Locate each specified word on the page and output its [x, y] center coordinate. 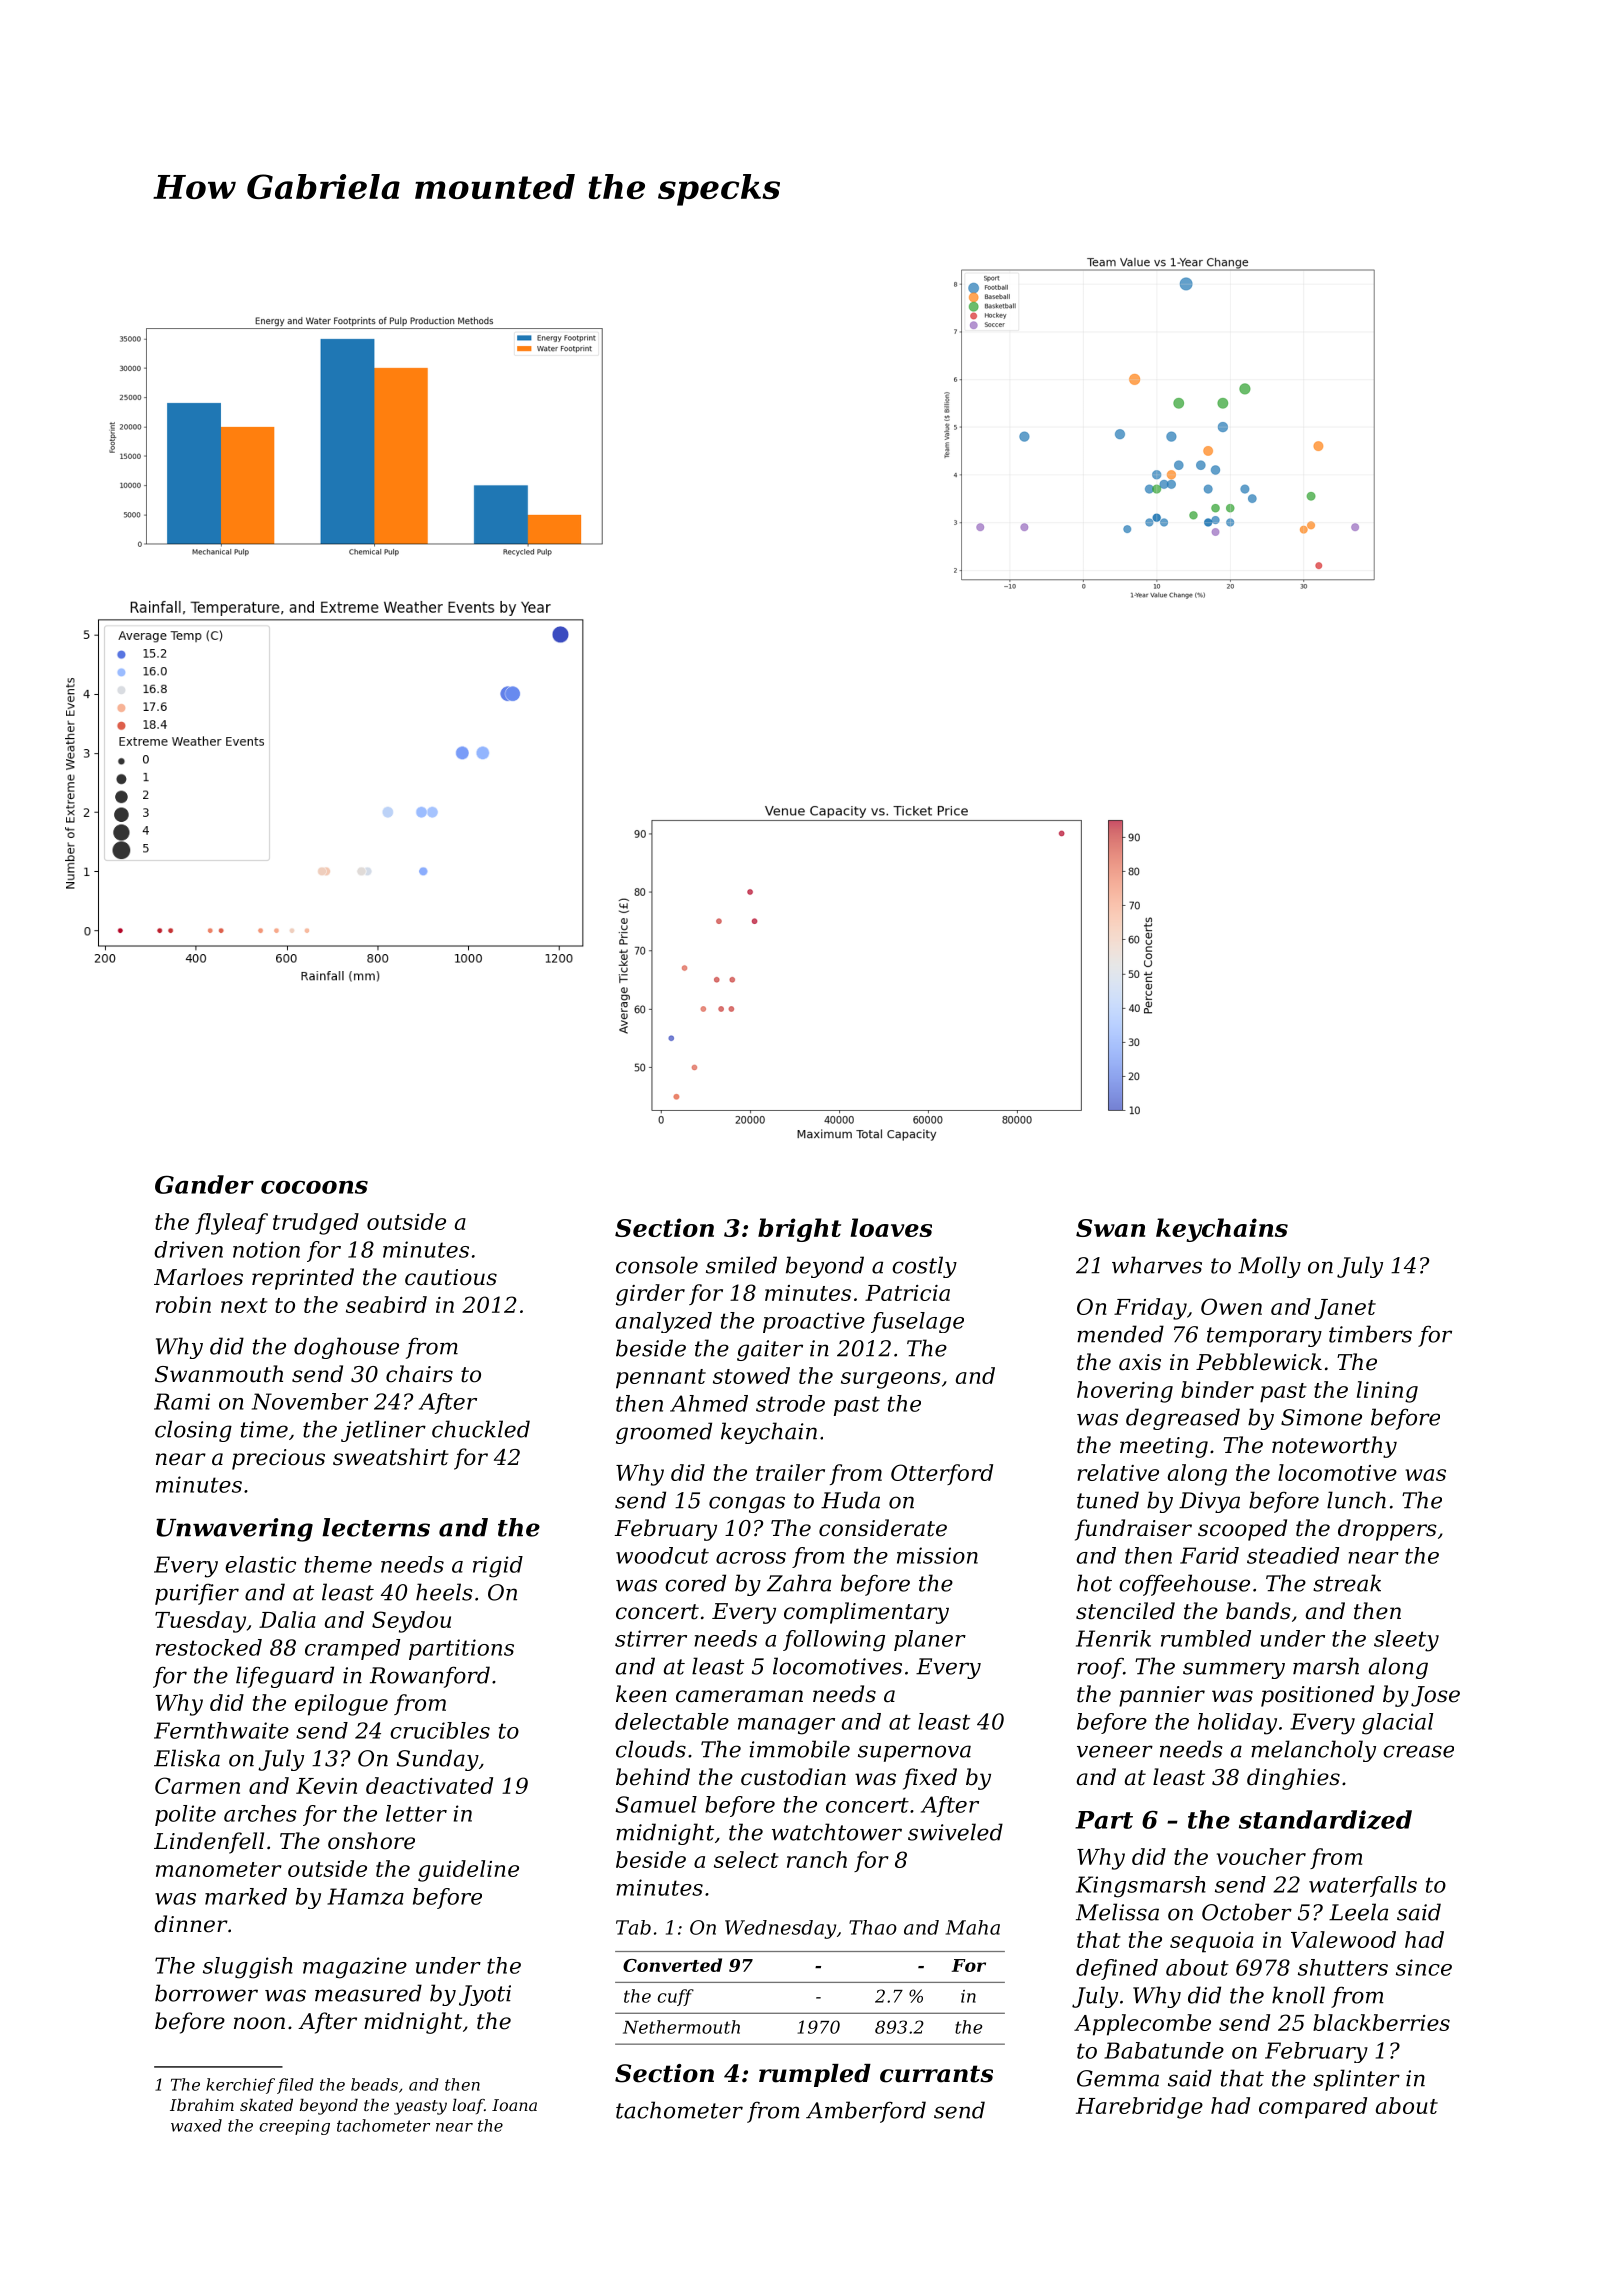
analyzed [664, 1322]
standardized [1325, 1820]
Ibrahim [202, 2105]
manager [786, 1726]
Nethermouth [681, 2027]
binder [1217, 1389]
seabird [386, 1304]
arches [260, 1813]
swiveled [955, 1832]
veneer [1115, 1751]
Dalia [287, 1619]
